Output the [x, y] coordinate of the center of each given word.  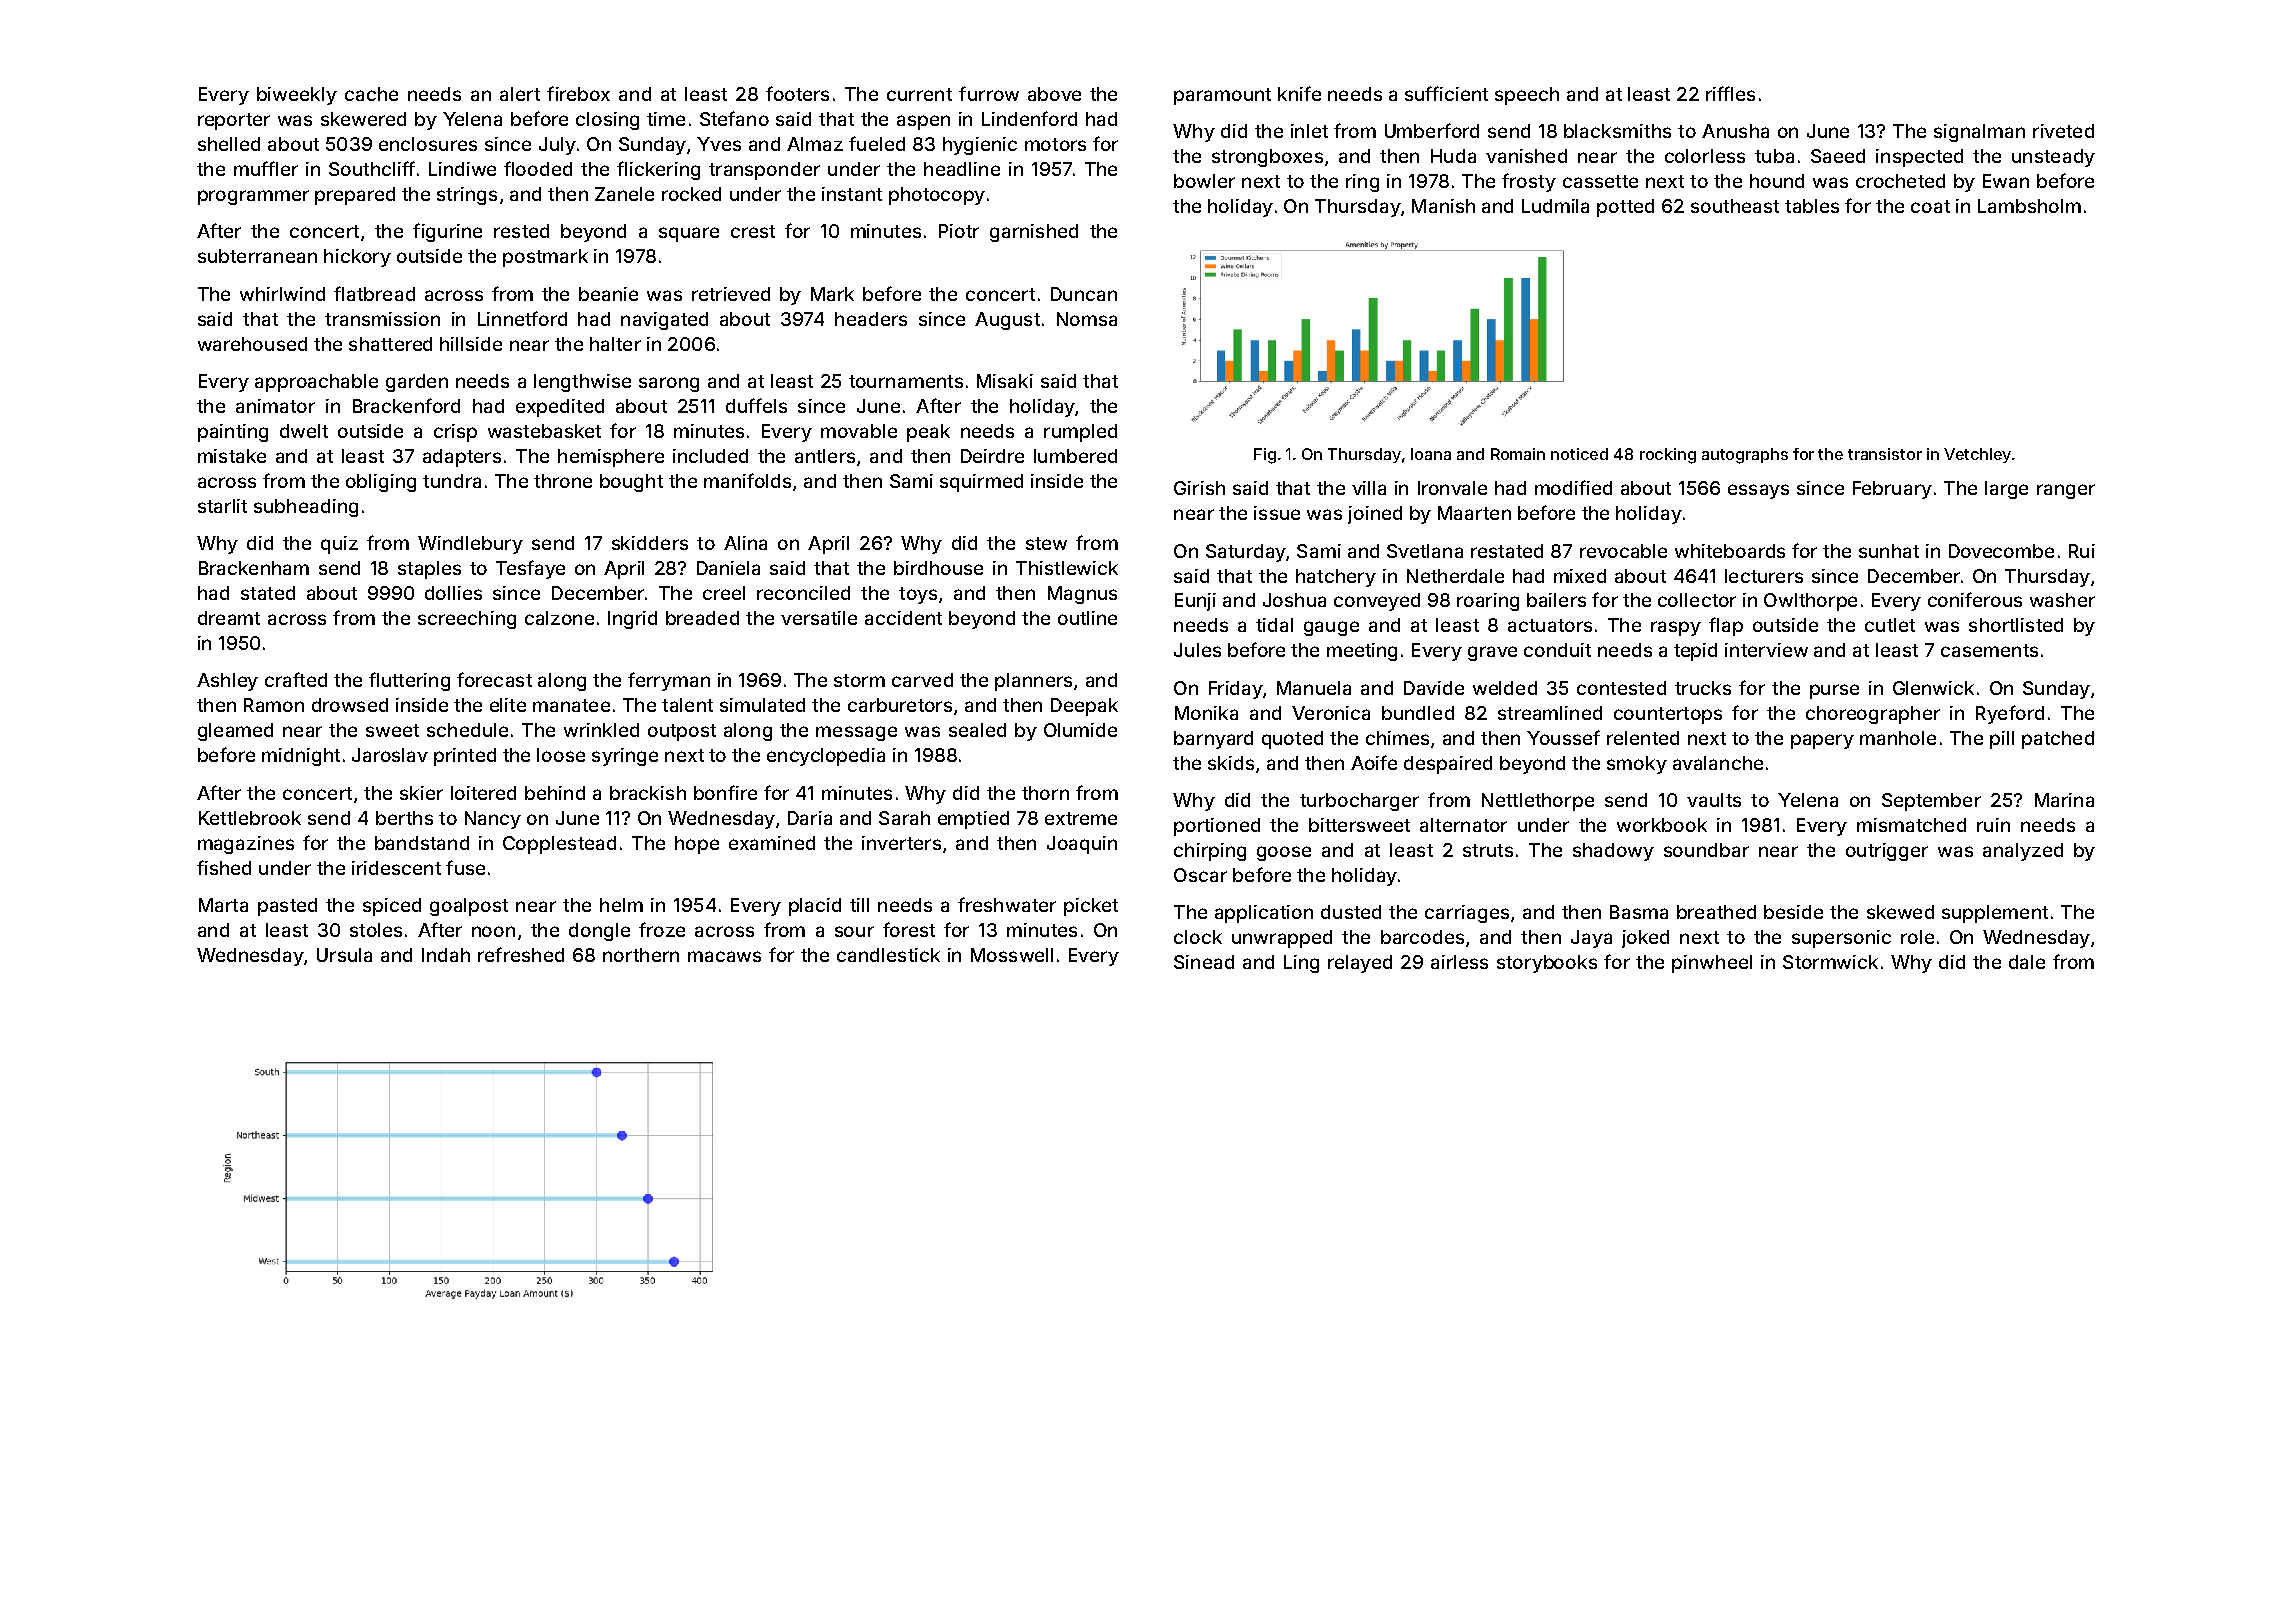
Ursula [344, 955]
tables [1812, 206]
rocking [1668, 456]
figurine [447, 232]
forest [909, 929]
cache [371, 94]
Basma [1639, 912]
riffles [1730, 93]
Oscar [1200, 875]
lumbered [1075, 456]
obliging [381, 483]
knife [1299, 93]
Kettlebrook [250, 818]
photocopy [937, 196]
